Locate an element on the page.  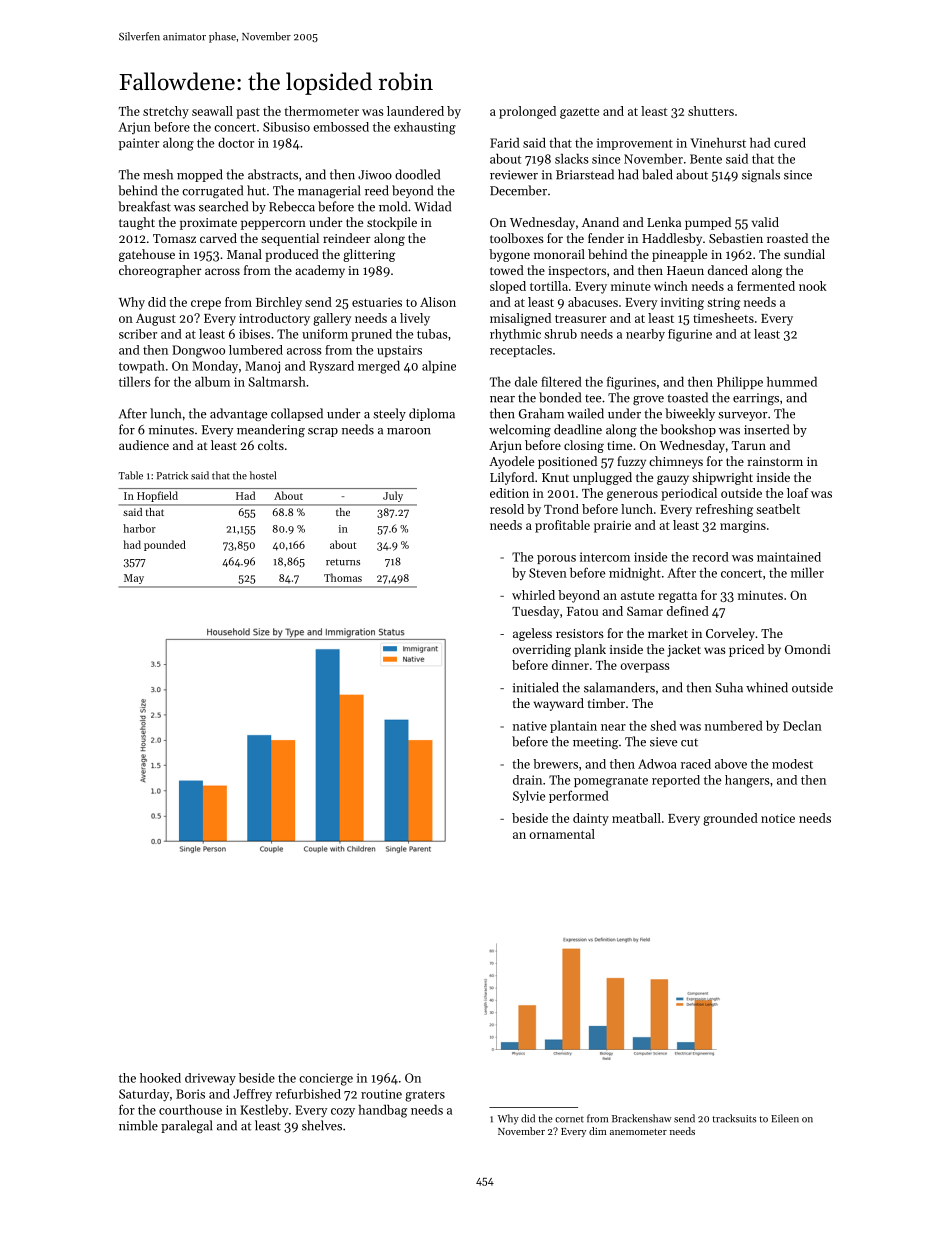
plank is located at coordinates (590, 650).
